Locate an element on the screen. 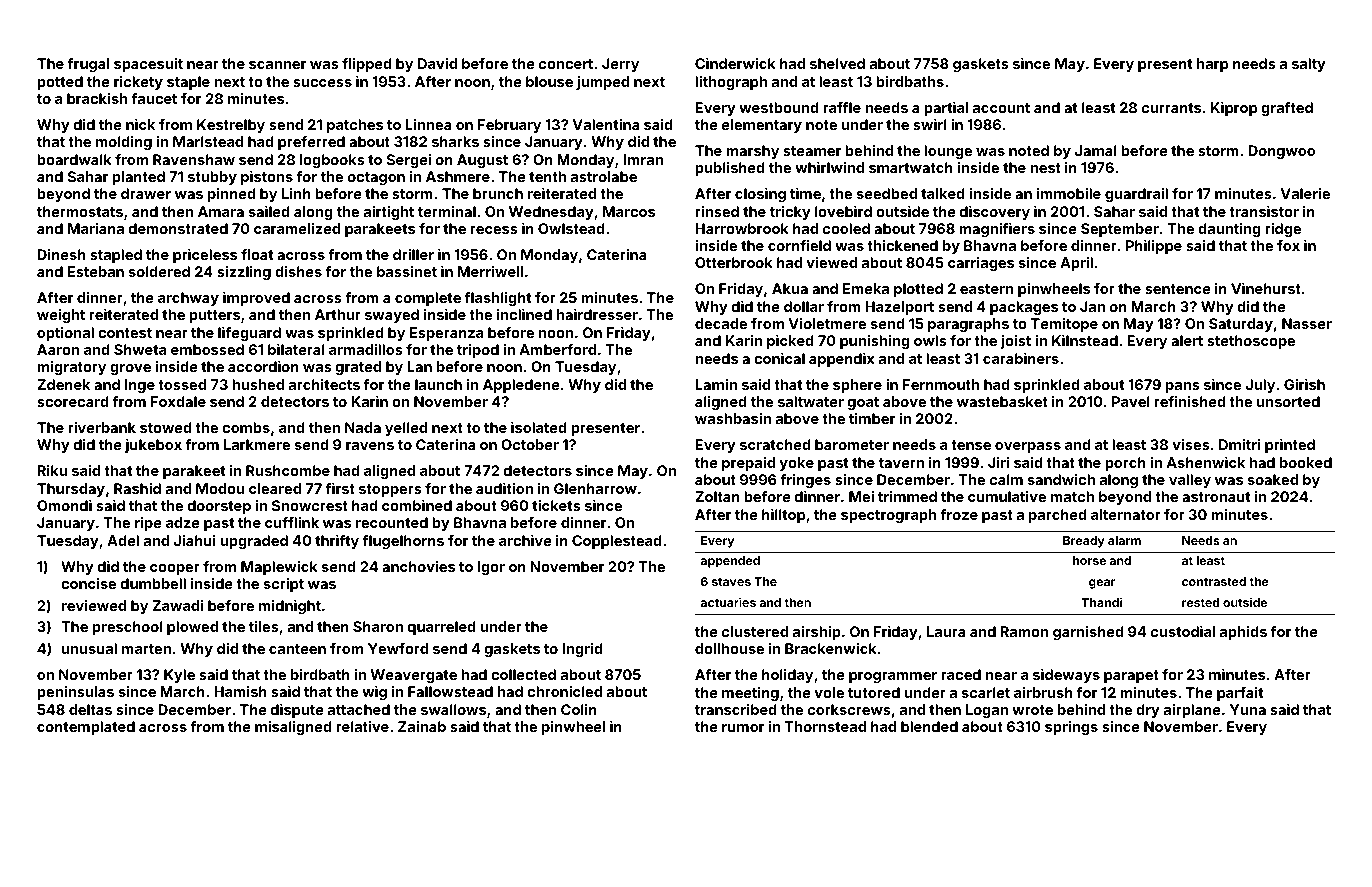  astronaut is located at coordinates (1216, 497).
